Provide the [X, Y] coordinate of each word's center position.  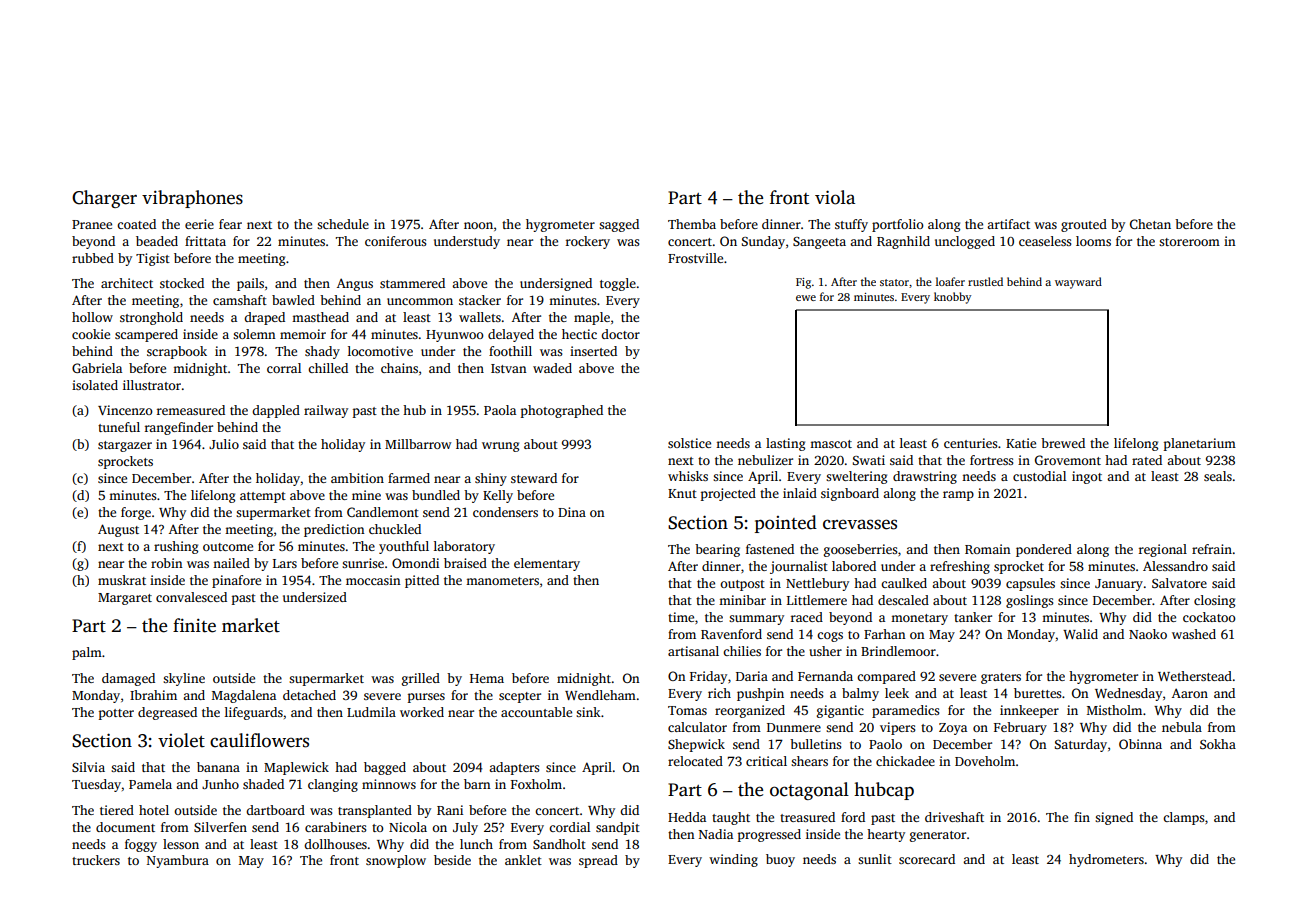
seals [1218, 476]
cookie [91, 334]
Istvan [509, 368]
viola [835, 197]
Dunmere [794, 727]
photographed [562, 411]
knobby [952, 298]
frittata [205, 241]
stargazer [125, 446]
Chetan [1150, 224]
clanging [333, 785]
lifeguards [254, 713]
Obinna [1140, 744]
